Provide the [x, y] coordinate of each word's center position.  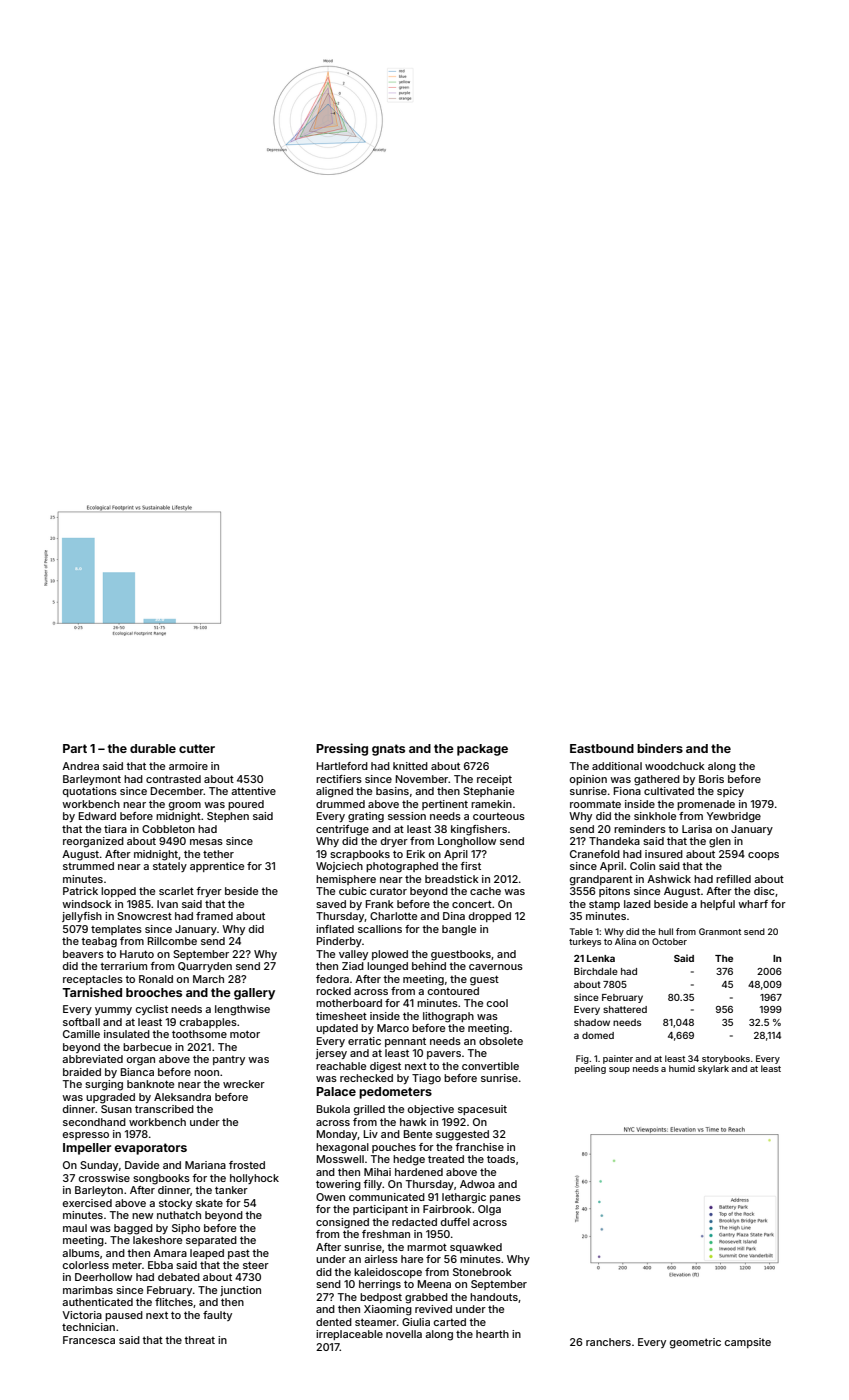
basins [392, 791]
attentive [253, 791]
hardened [419, 1172]
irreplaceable [349, 1335]
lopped [118, 892]
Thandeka [614, 841]
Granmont [720, 931]
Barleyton [99, 1191]
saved [331, 904]
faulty [217, 1316]
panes [505, 1199]
